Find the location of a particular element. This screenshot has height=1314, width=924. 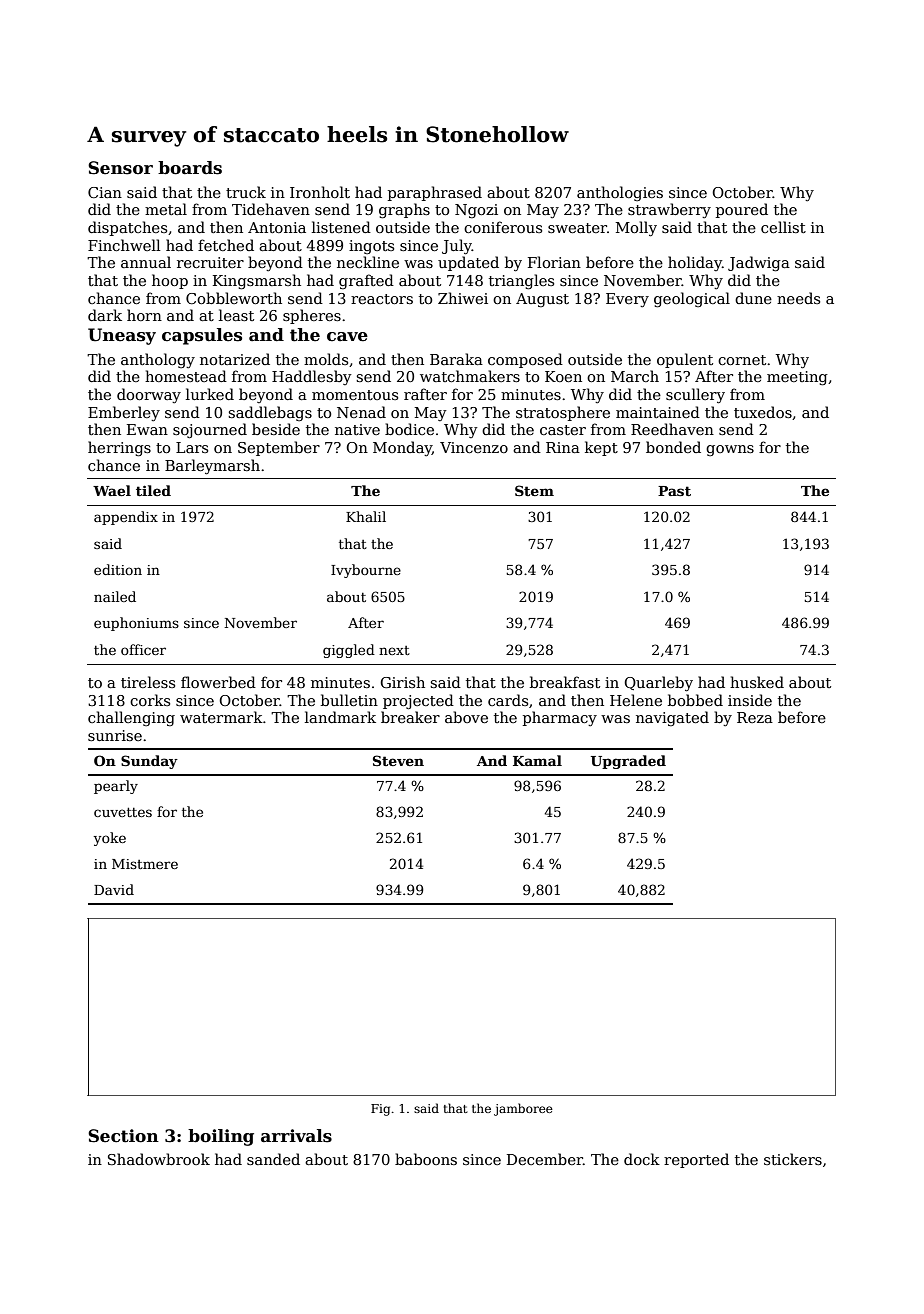

jamboree is located at coordinates (523, 1109).
